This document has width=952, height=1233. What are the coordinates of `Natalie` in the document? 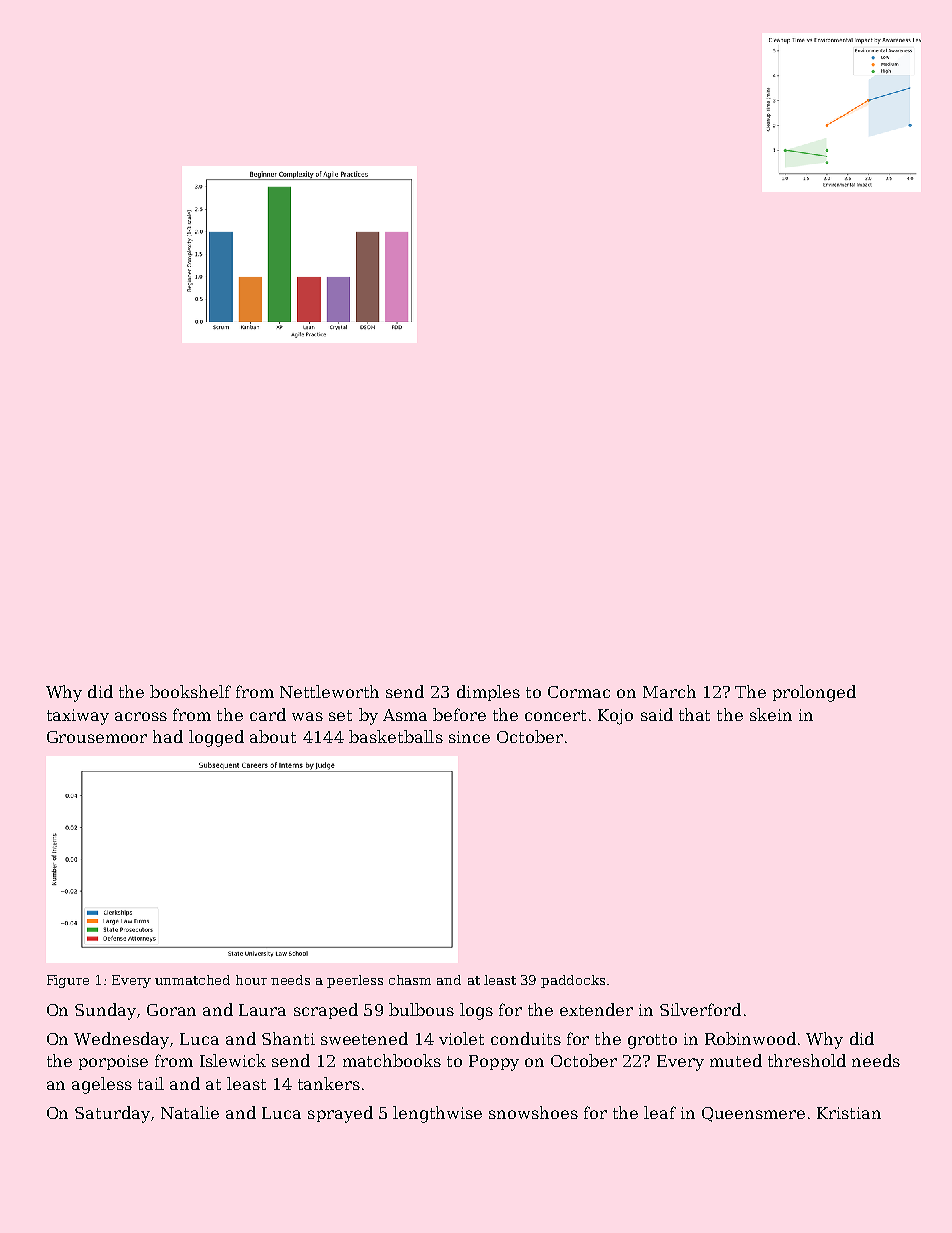 It's located at (190, 1112).
